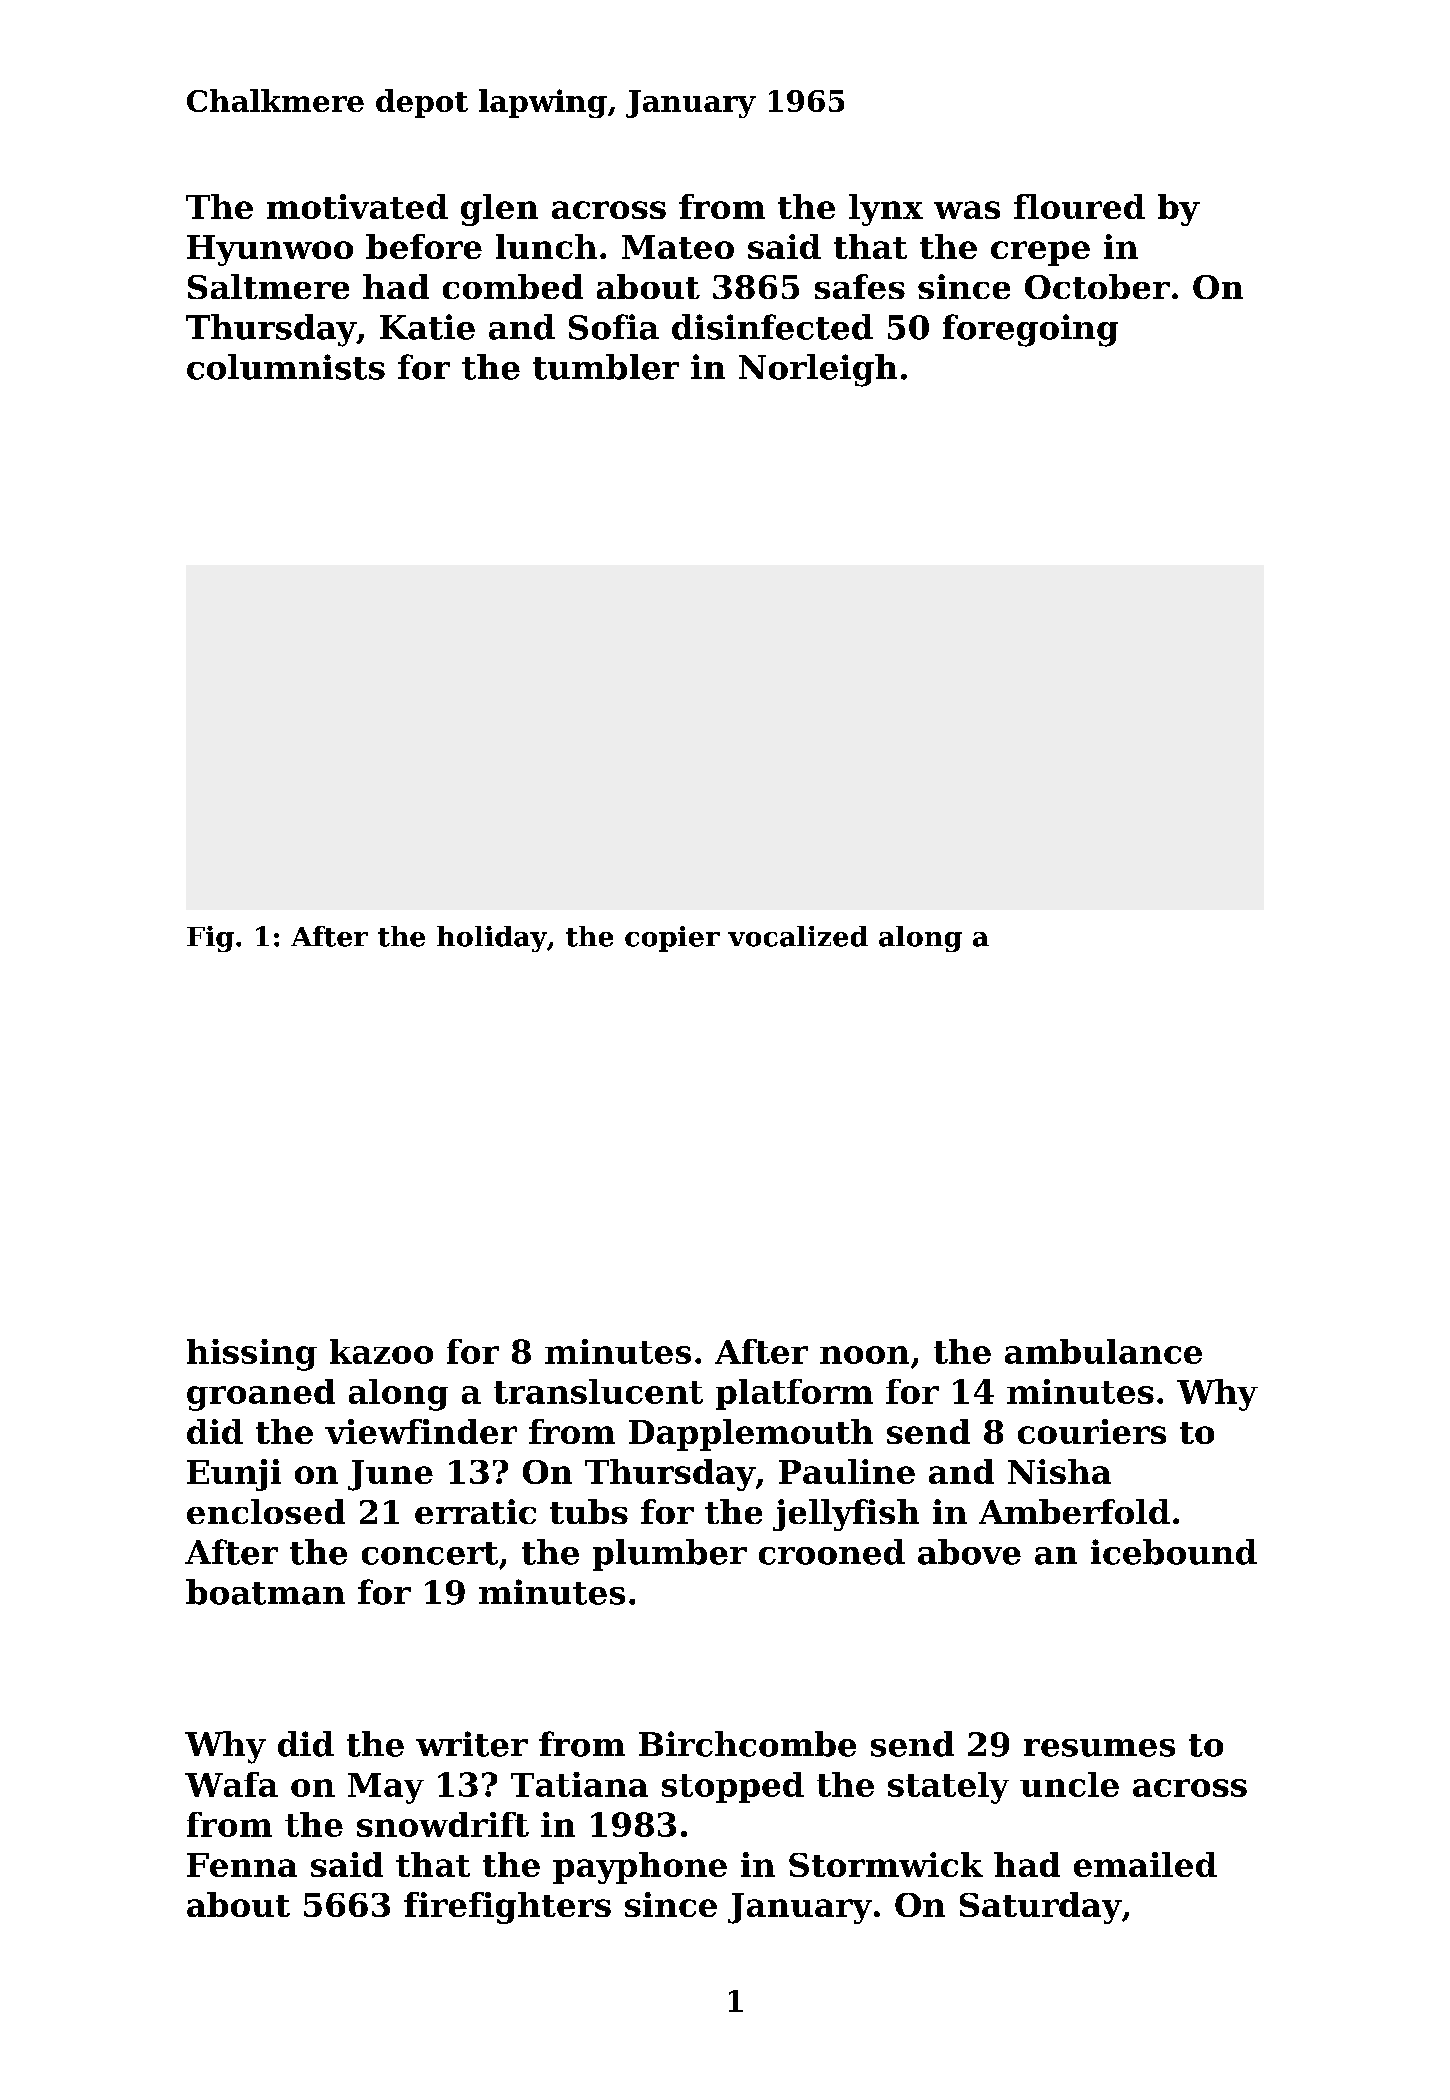 The height and width of the screenshot is (2100, 1450). What do you see at coordinates (818, 370) in the screenshot?
I see `Norleigh` at bounding box center [818, 370].
